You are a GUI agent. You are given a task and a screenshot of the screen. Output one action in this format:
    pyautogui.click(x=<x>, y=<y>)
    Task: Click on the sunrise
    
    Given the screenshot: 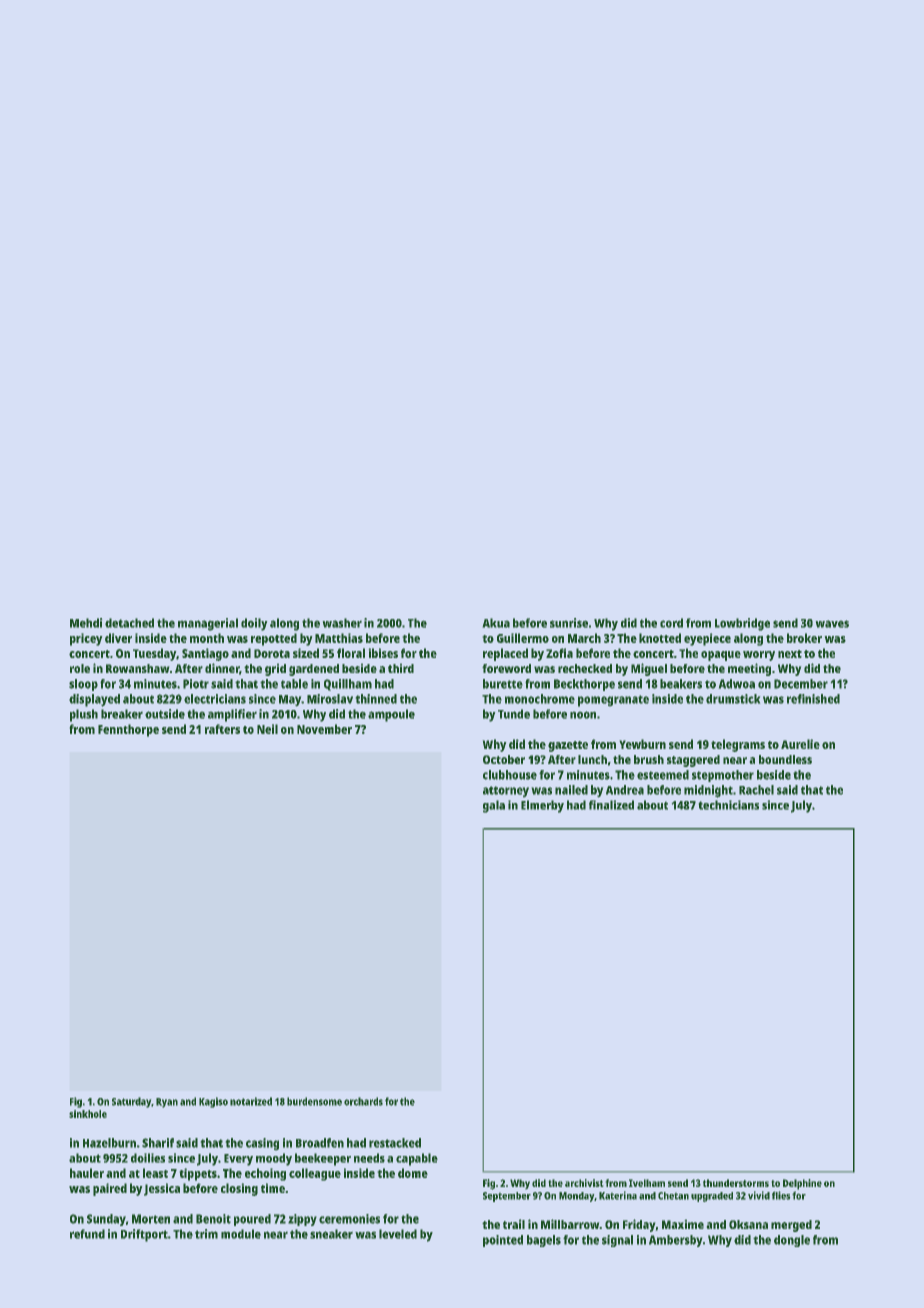 What is the action you would take?
    pyautogui.click(x=569, y=623)
